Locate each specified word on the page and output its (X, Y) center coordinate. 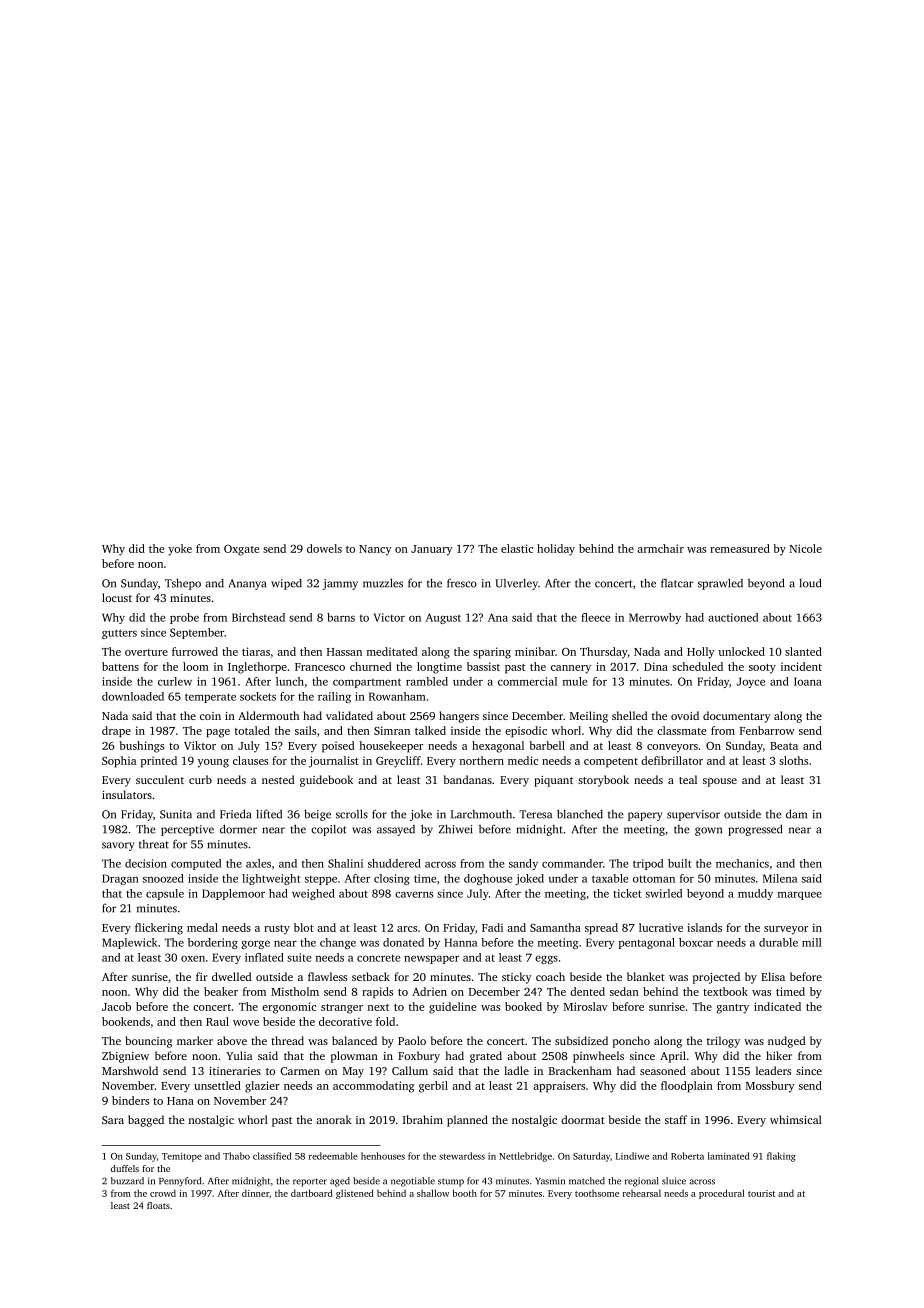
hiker (779, 1055)
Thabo (236, 1156)
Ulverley (516, 584)
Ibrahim (423, 1119)
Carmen (300, 1071)
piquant (553, 781)
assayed (396, 830)
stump (451, 1182)
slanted (803, 651)
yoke (180, 550)
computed (196, 864)
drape (116, 732)
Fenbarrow (767, 730)
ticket (627, 893)
